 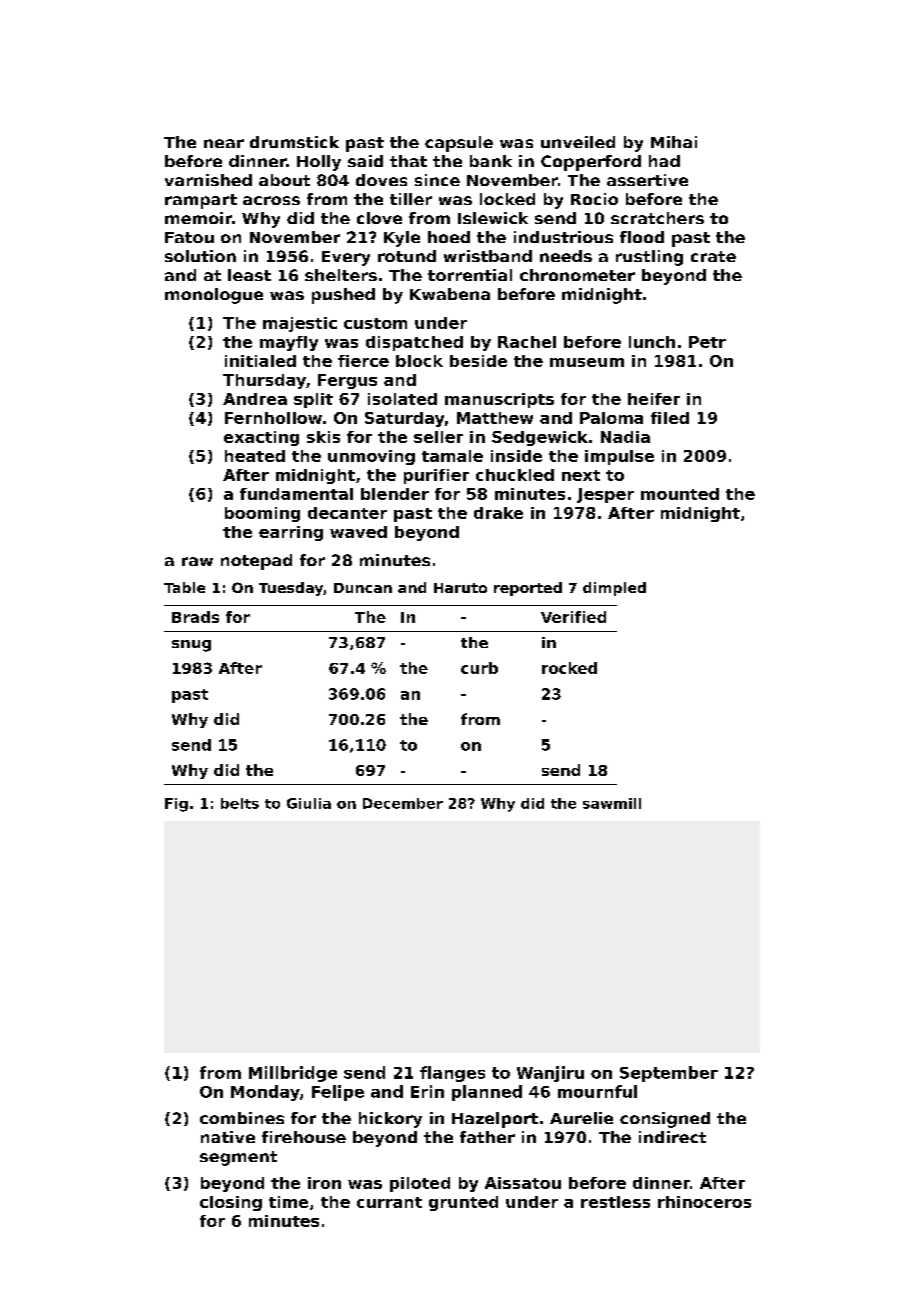 What do you see at coordinates (578, 142) in the image?
I see `unveiled` at bounding box center [578, 142].
